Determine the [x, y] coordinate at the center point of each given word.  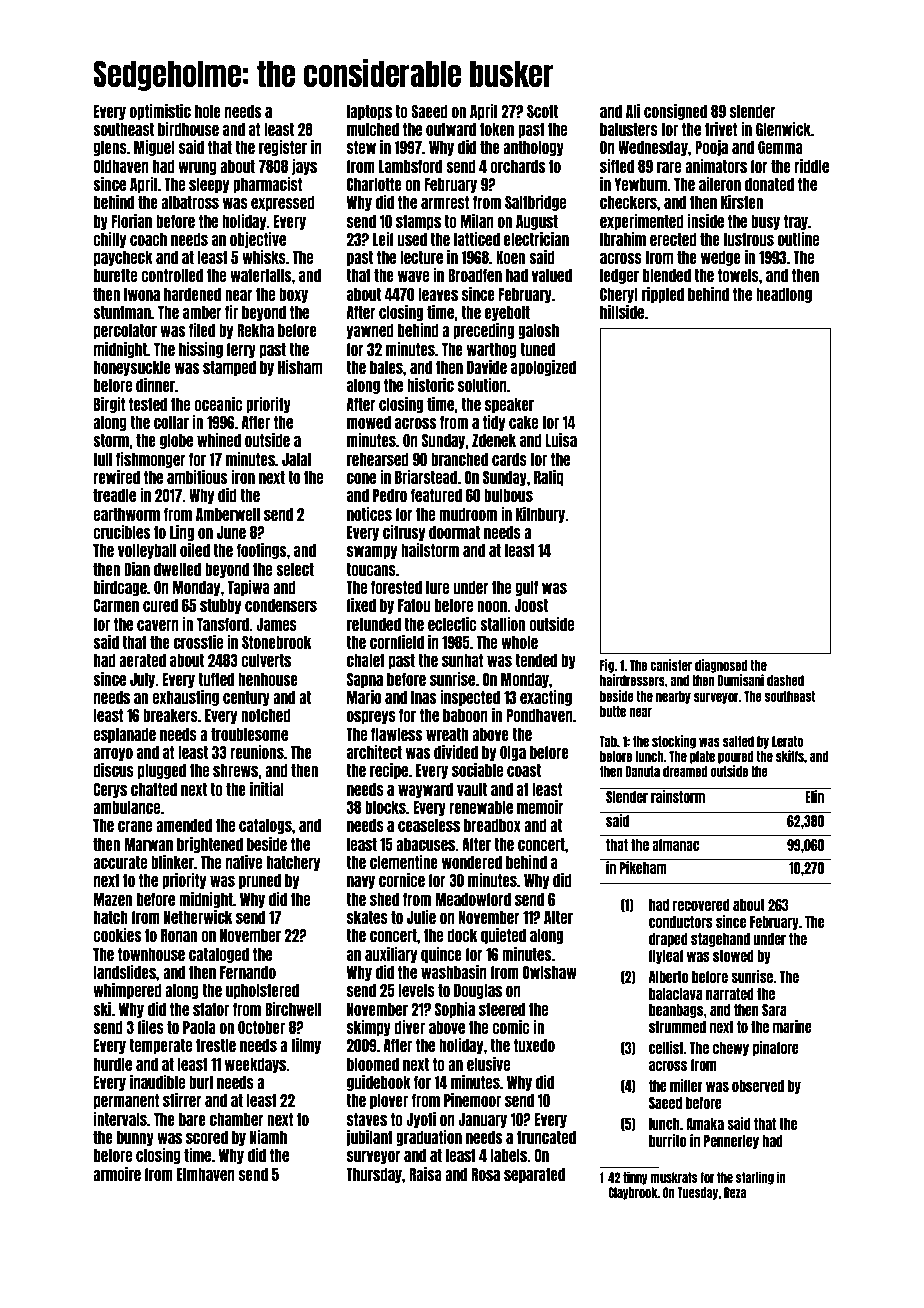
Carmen [116, 605]
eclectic [452, 624]
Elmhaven [206, 1174]
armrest [445, 202]
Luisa [561, 440]
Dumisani [741, 680]
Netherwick [198, 917]
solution [482, 385]
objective [258, 240]
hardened [192, 294]
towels [738, 275]
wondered [472, 862]
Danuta [642, 771]
